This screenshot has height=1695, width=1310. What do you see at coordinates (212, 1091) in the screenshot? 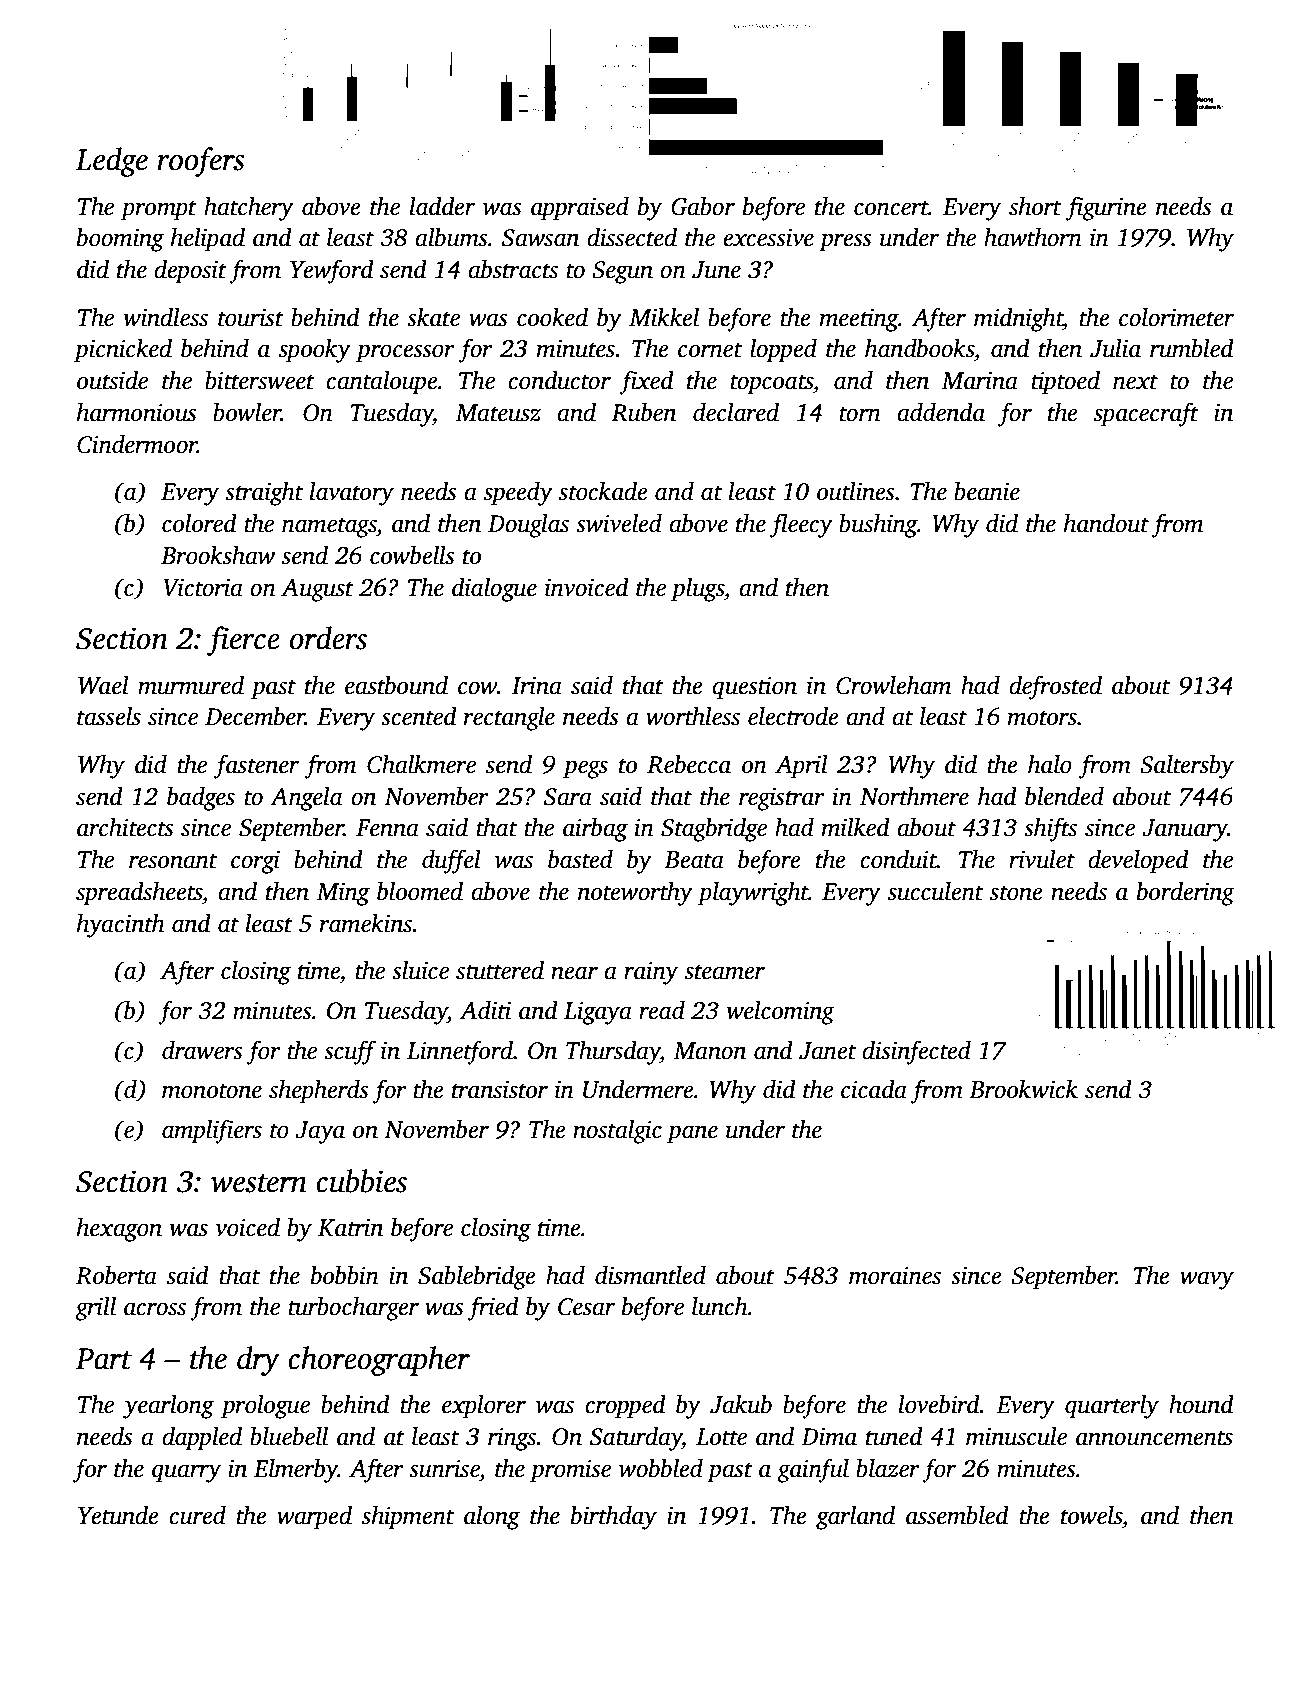
I see `monotone` at bounding box center [212, 1091].
